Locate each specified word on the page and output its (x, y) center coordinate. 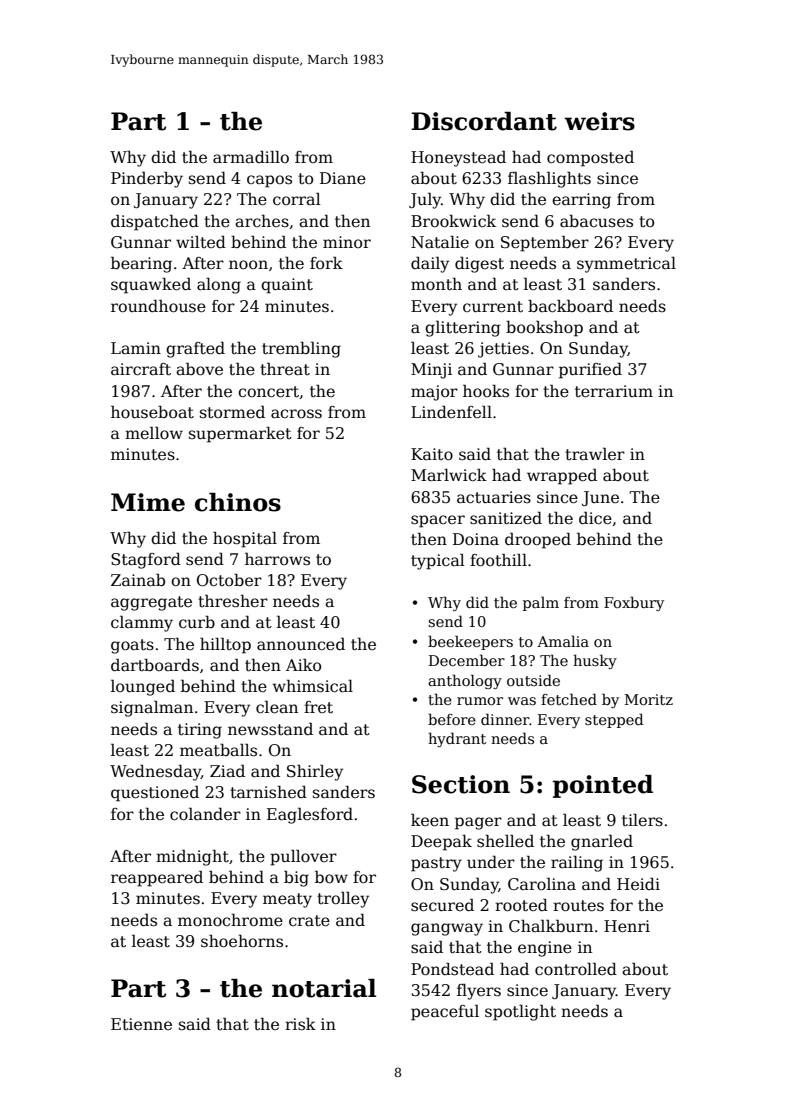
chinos (238, 502)
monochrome (230, 920)
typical (438, 561)
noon (248, 265)
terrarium (614, 391)
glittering (462, 329)
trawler (595, 454)
